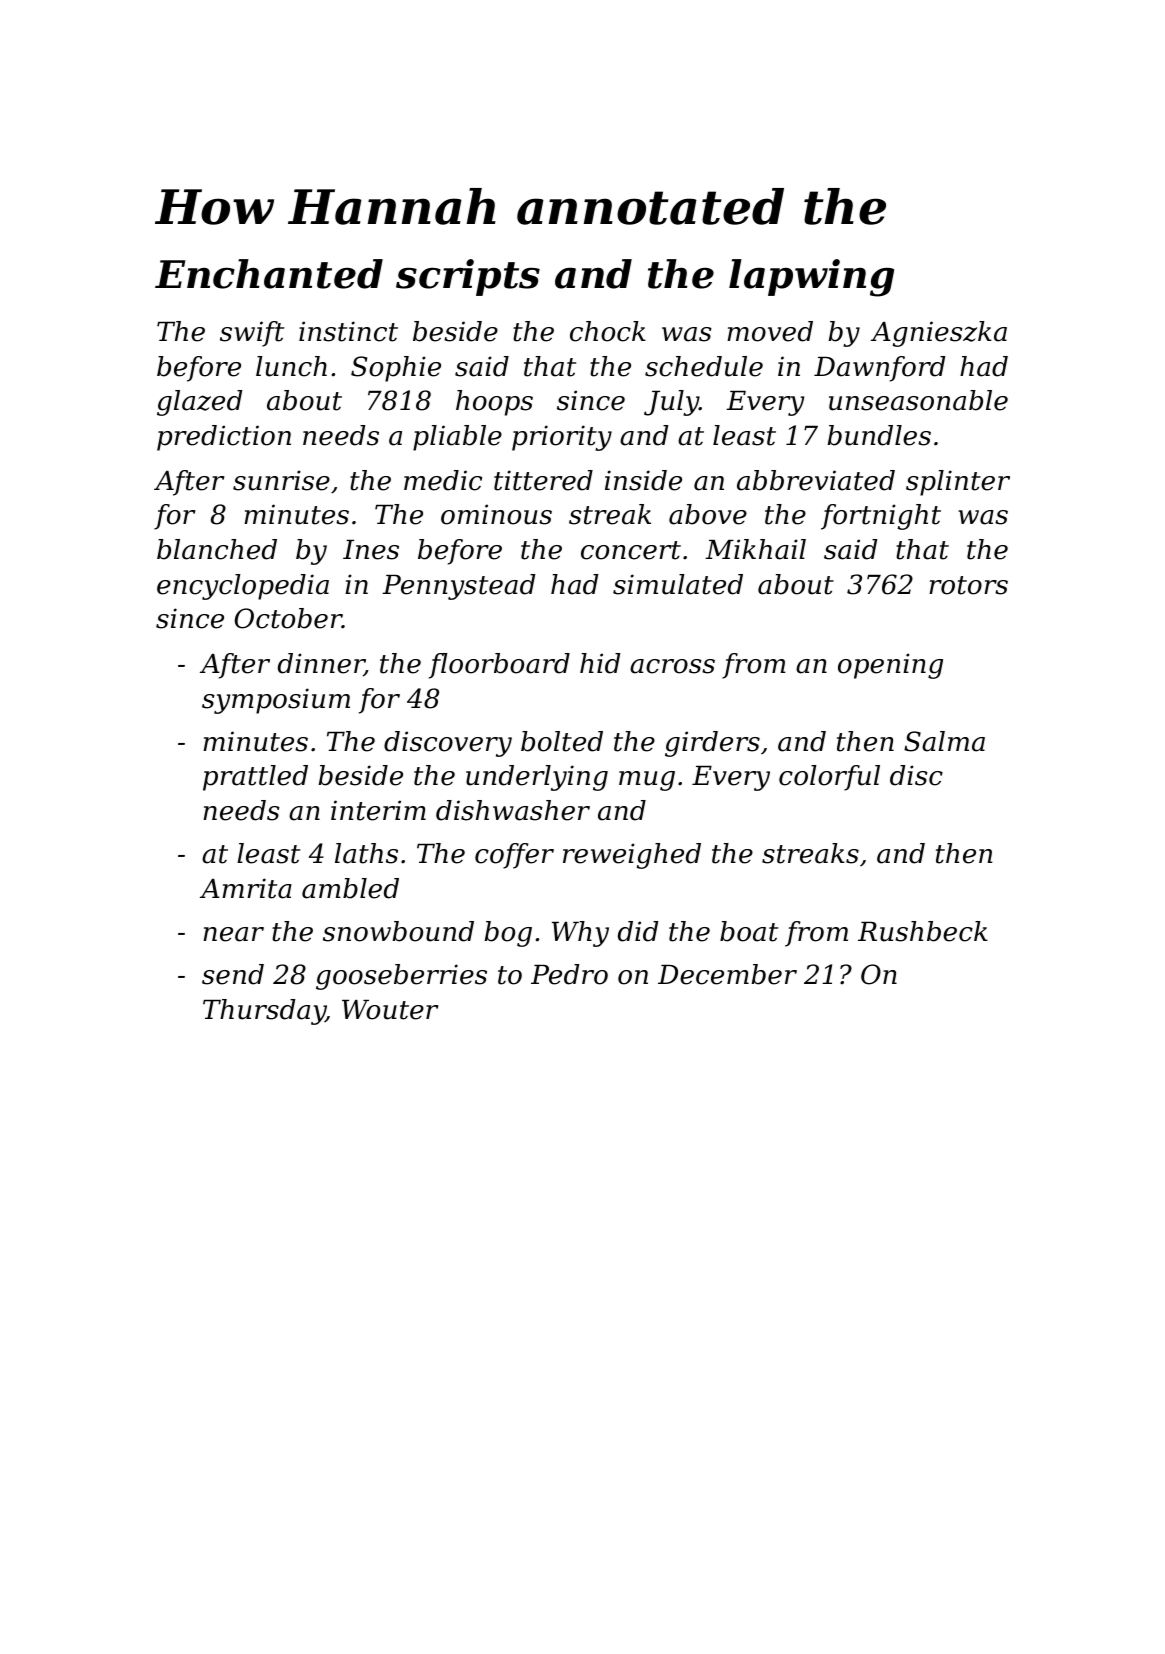 Image resolution: width=1165 pixels, height=1654 pixels. What do you see at coordinates (708, 514) in the screenshot?
I see `above` at bounding box center [708, 514].
